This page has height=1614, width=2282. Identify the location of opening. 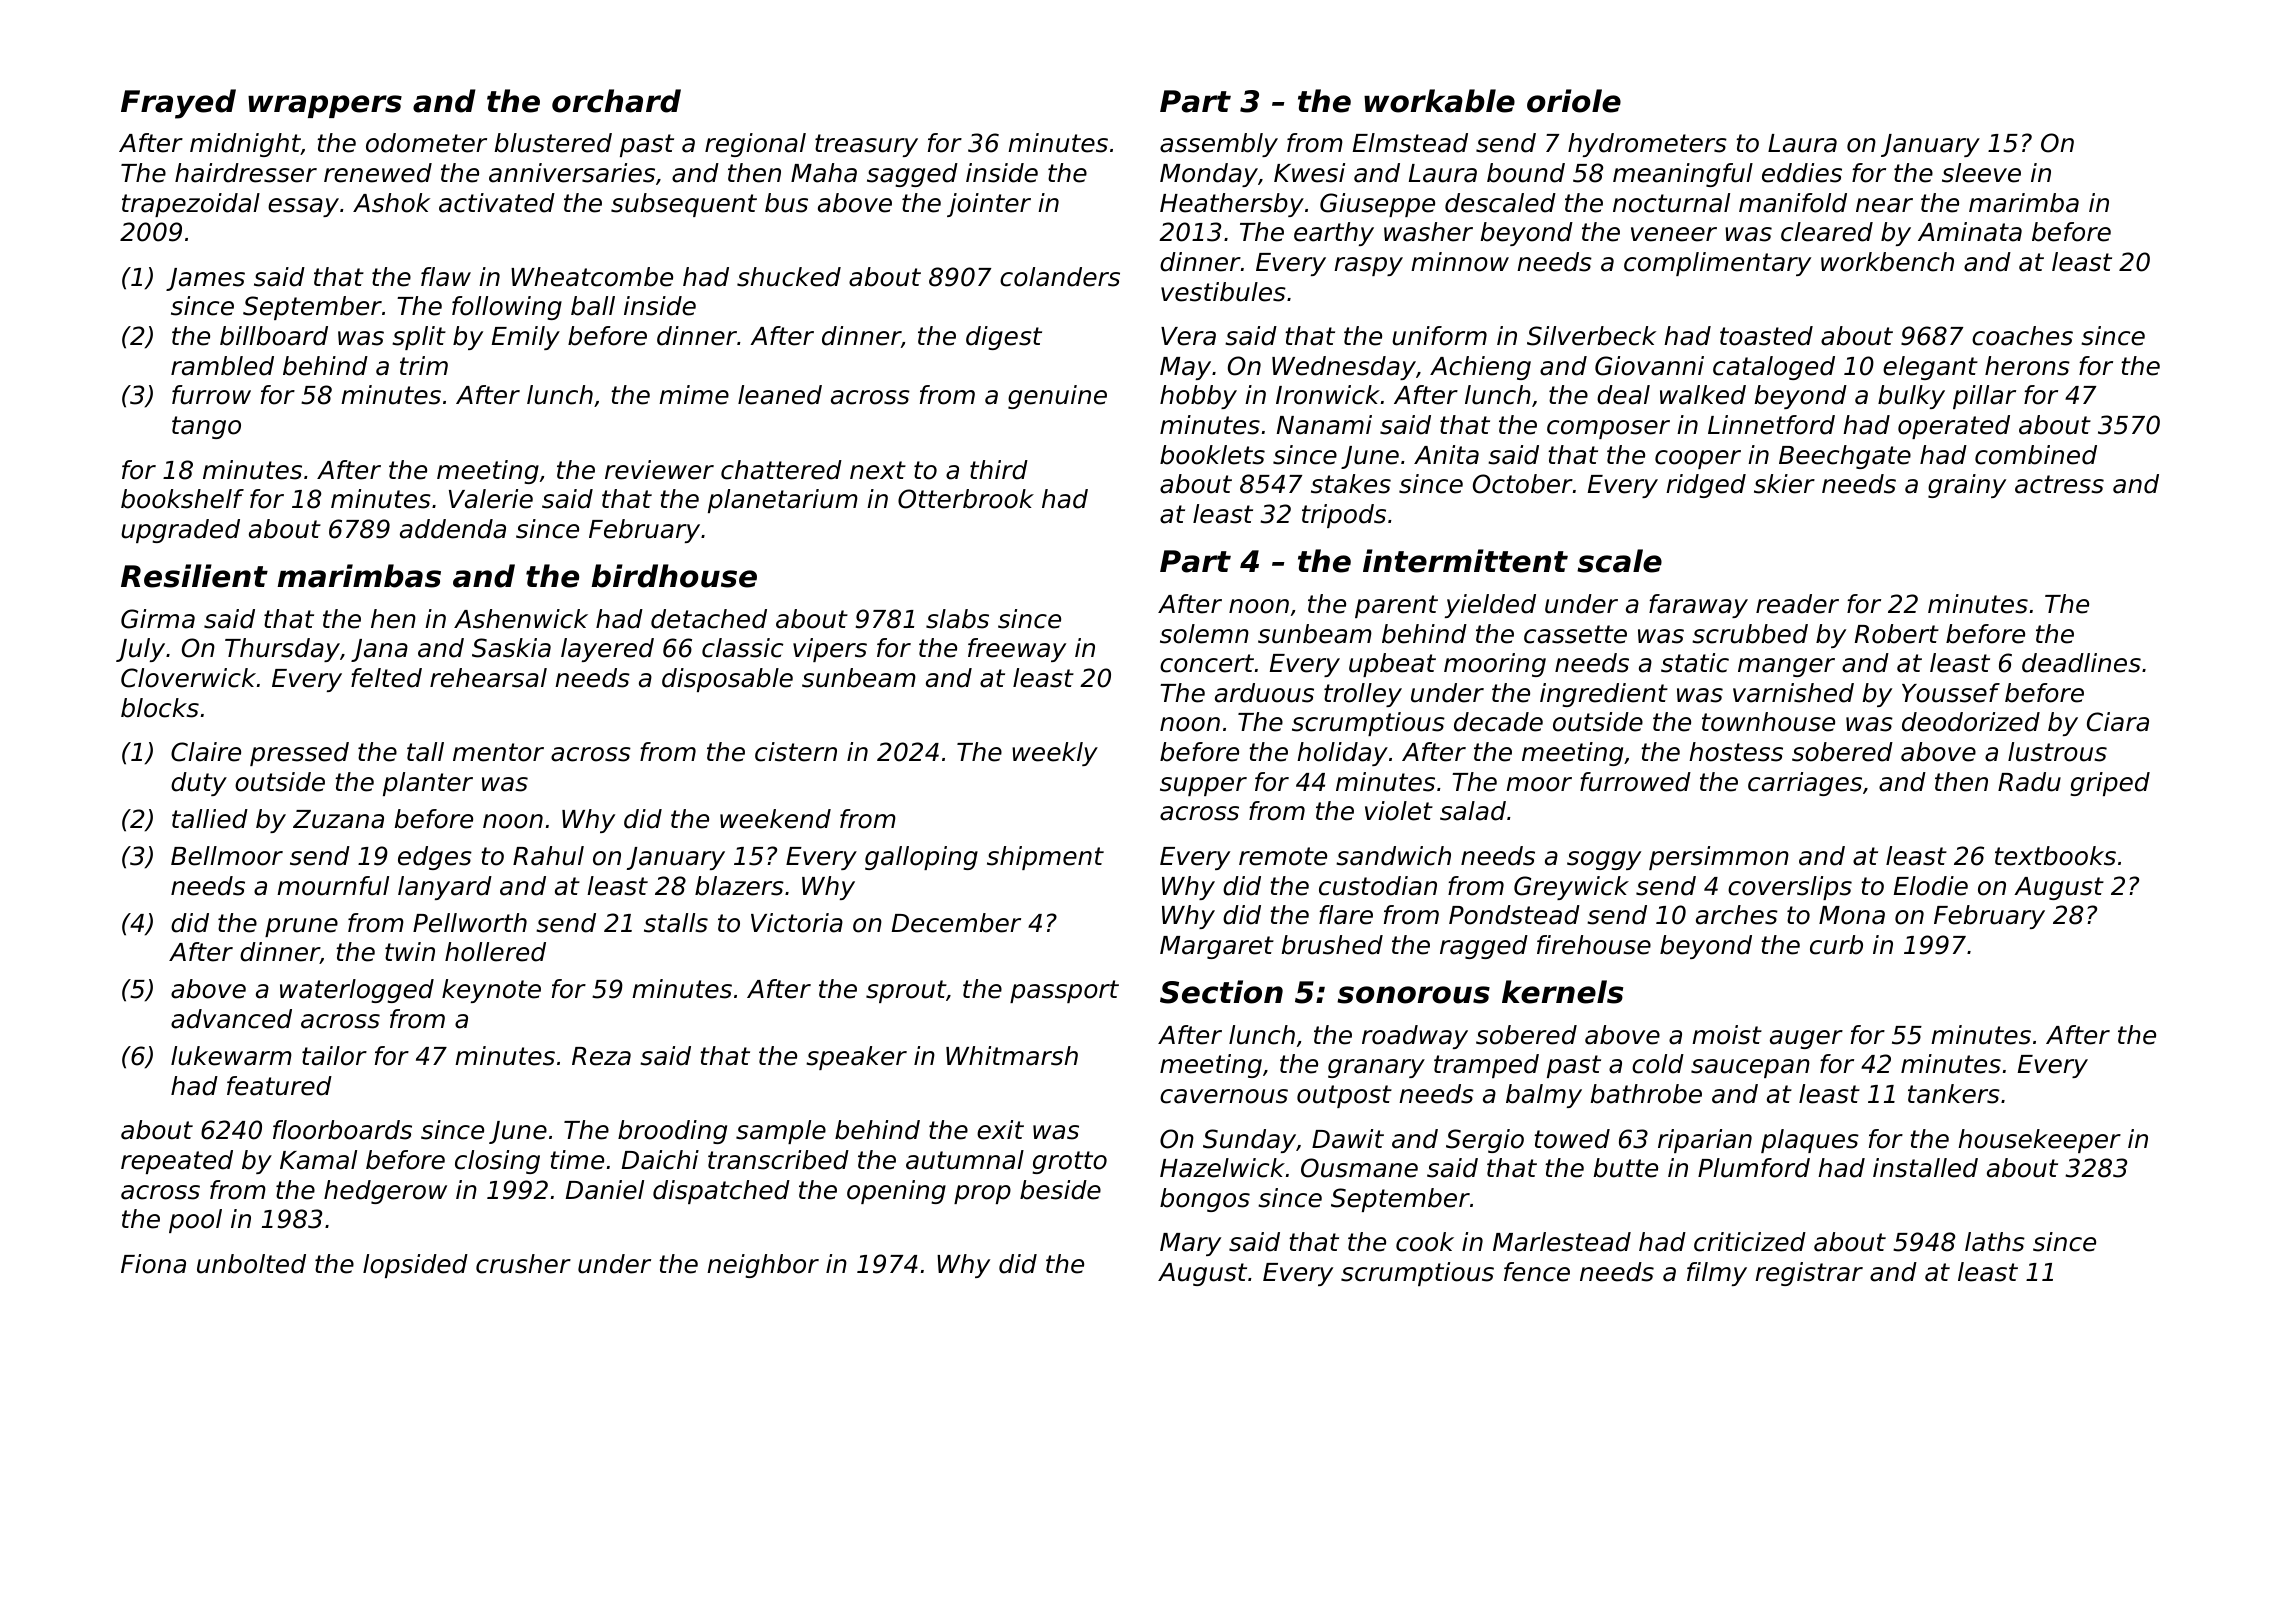
(896, 1192).
